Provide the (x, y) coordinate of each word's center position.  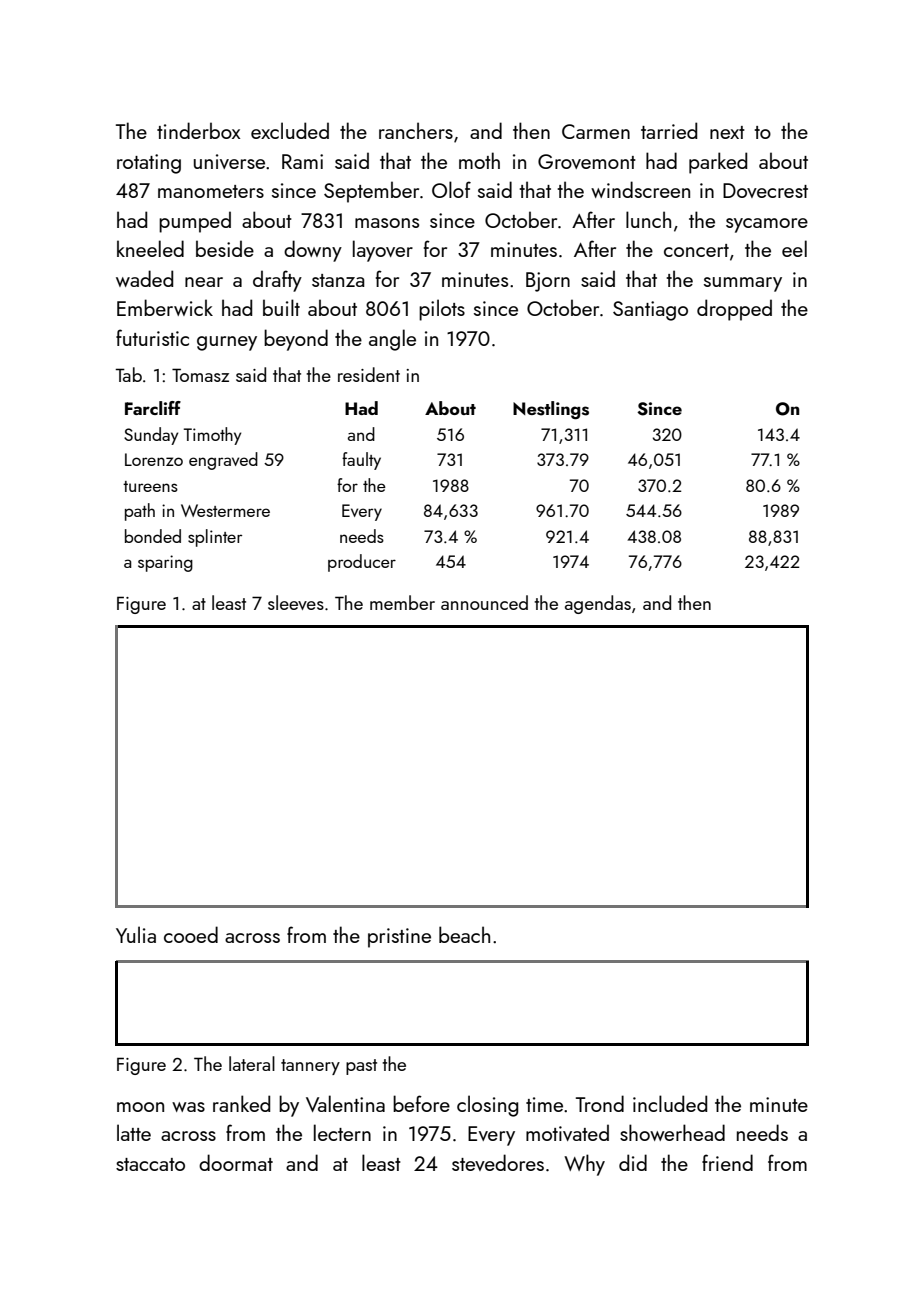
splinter (215, 538)
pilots (442, 310)
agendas (598, 604)
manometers (211, 191)
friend (727, 1162)
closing (487, 1106)
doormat (236, 1162)
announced (484, 602)
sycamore (767, 225)
